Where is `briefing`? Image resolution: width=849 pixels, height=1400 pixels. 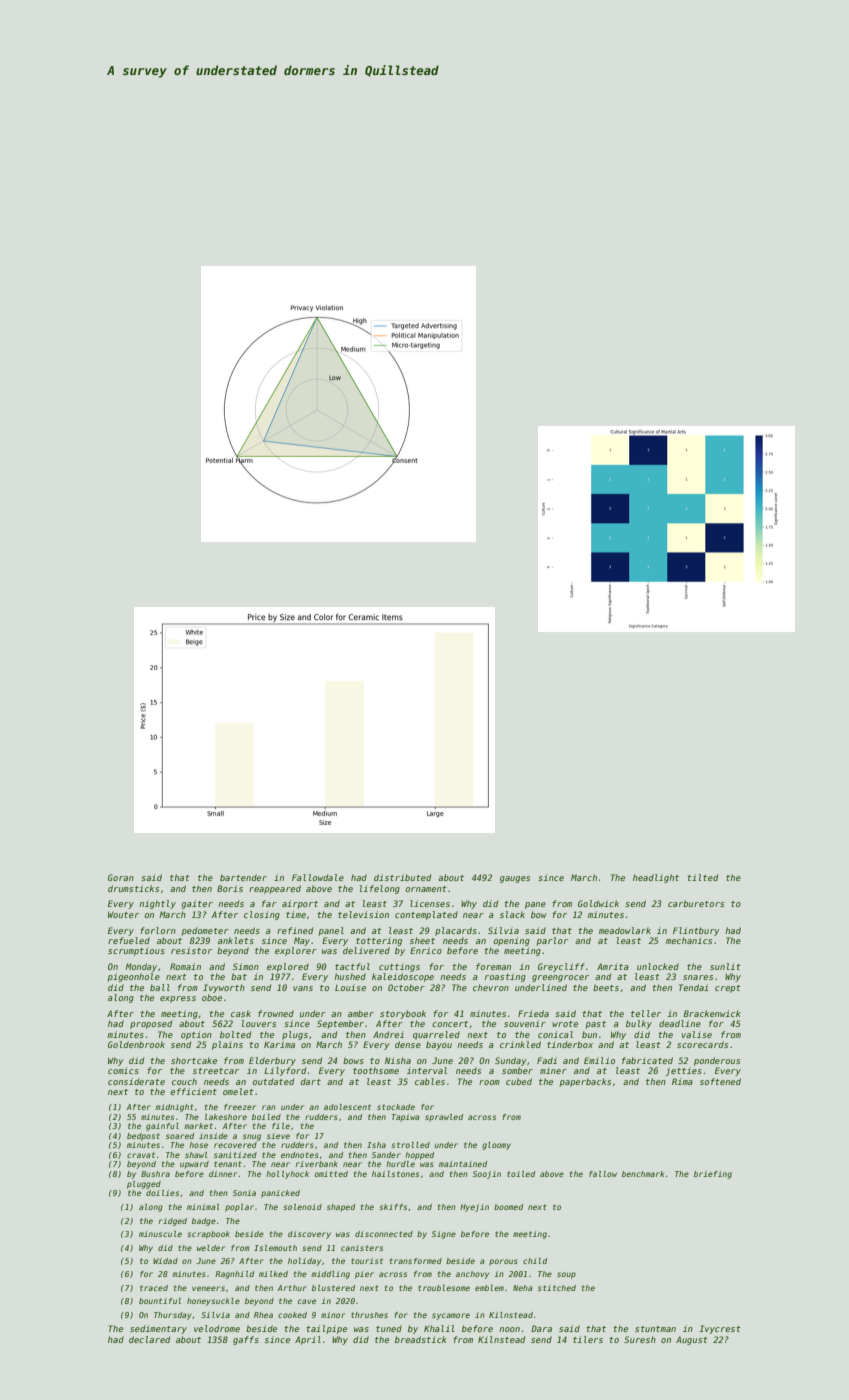
briefing is located at coordinates (713, 1175).
